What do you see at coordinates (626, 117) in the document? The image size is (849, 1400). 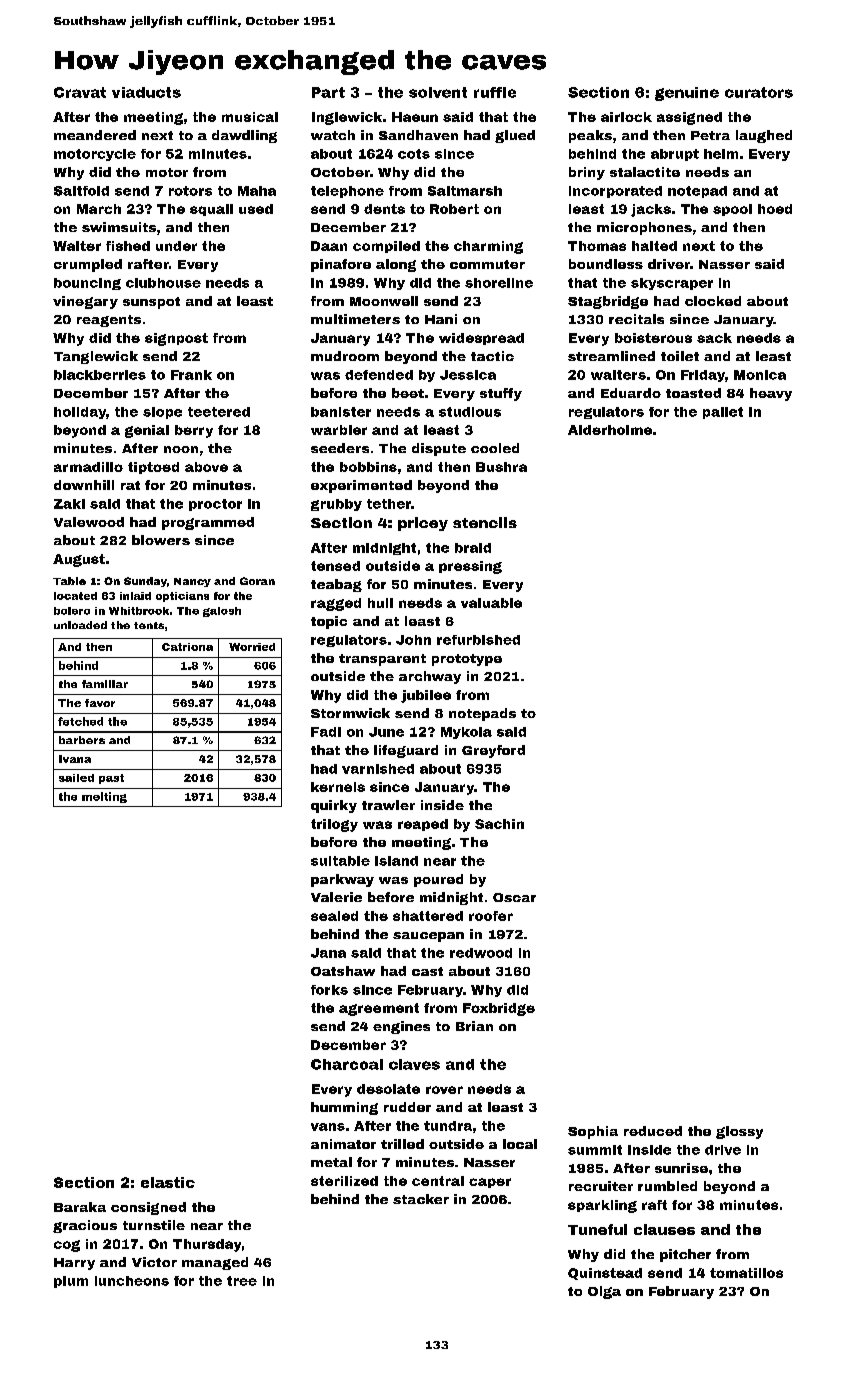 I see `airlock` at bounding box center [626, 117].
